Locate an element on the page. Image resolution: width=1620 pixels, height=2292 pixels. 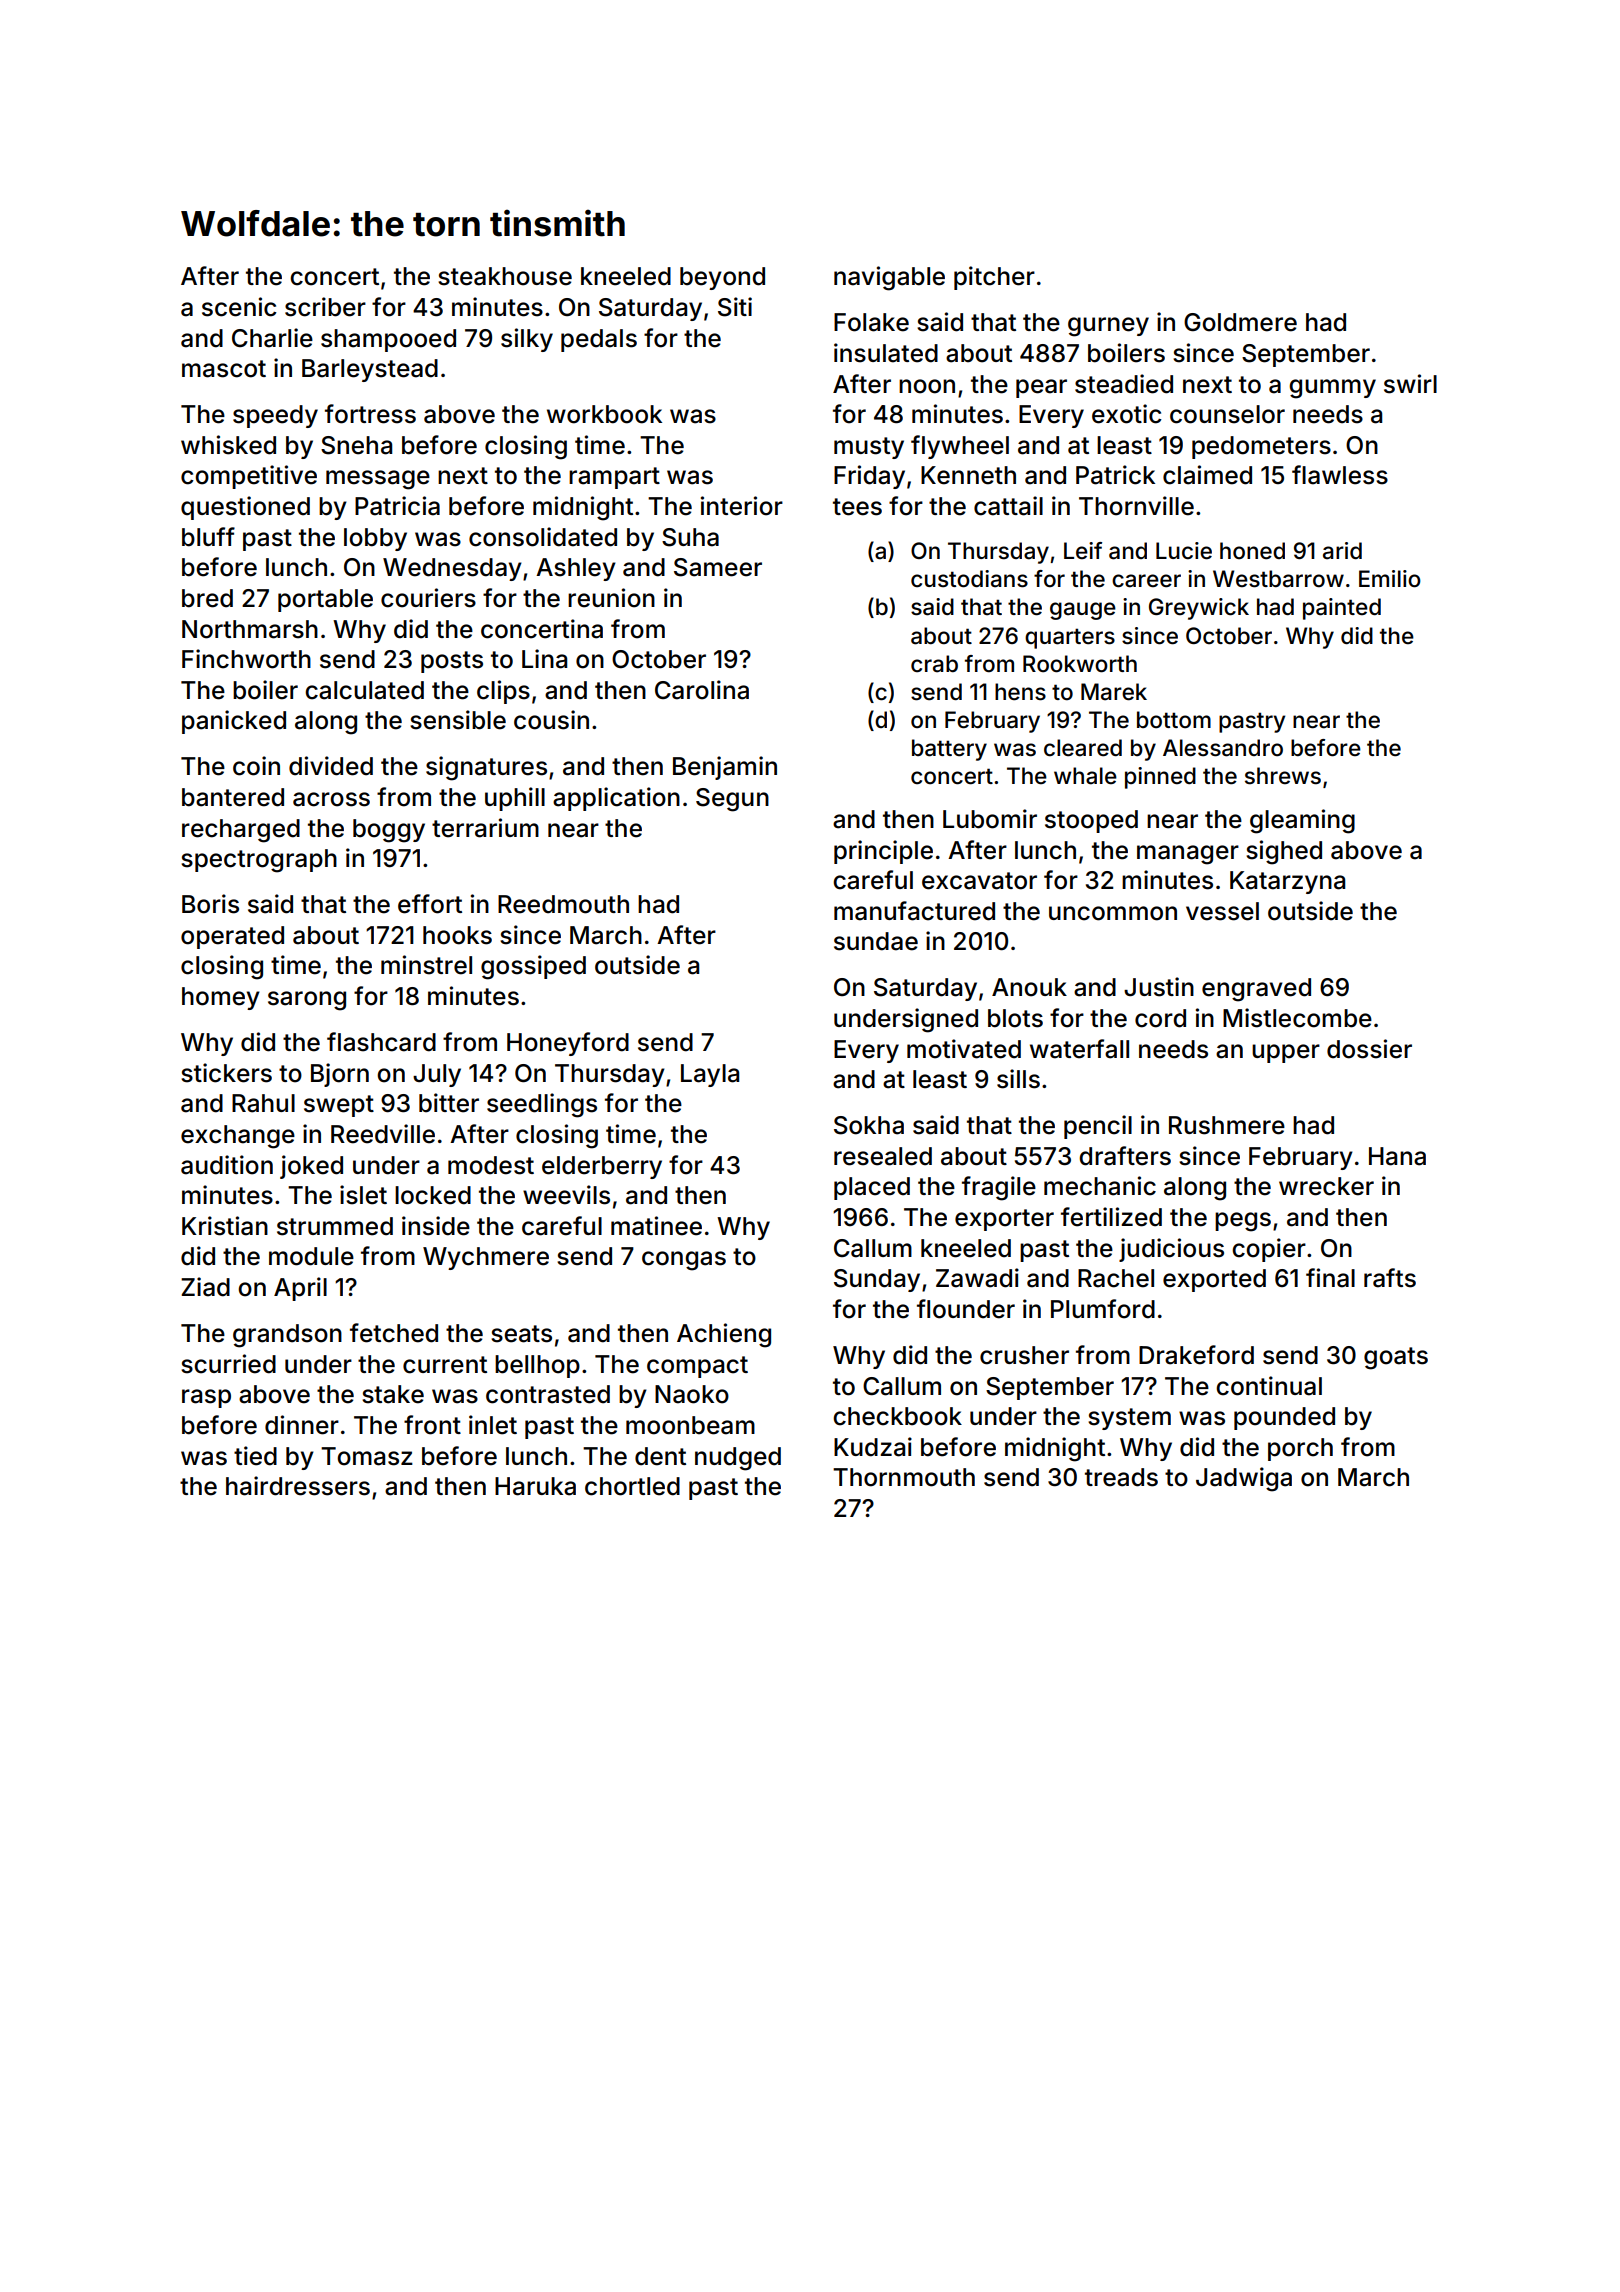
scriber is located at coordinates (325, 307).
